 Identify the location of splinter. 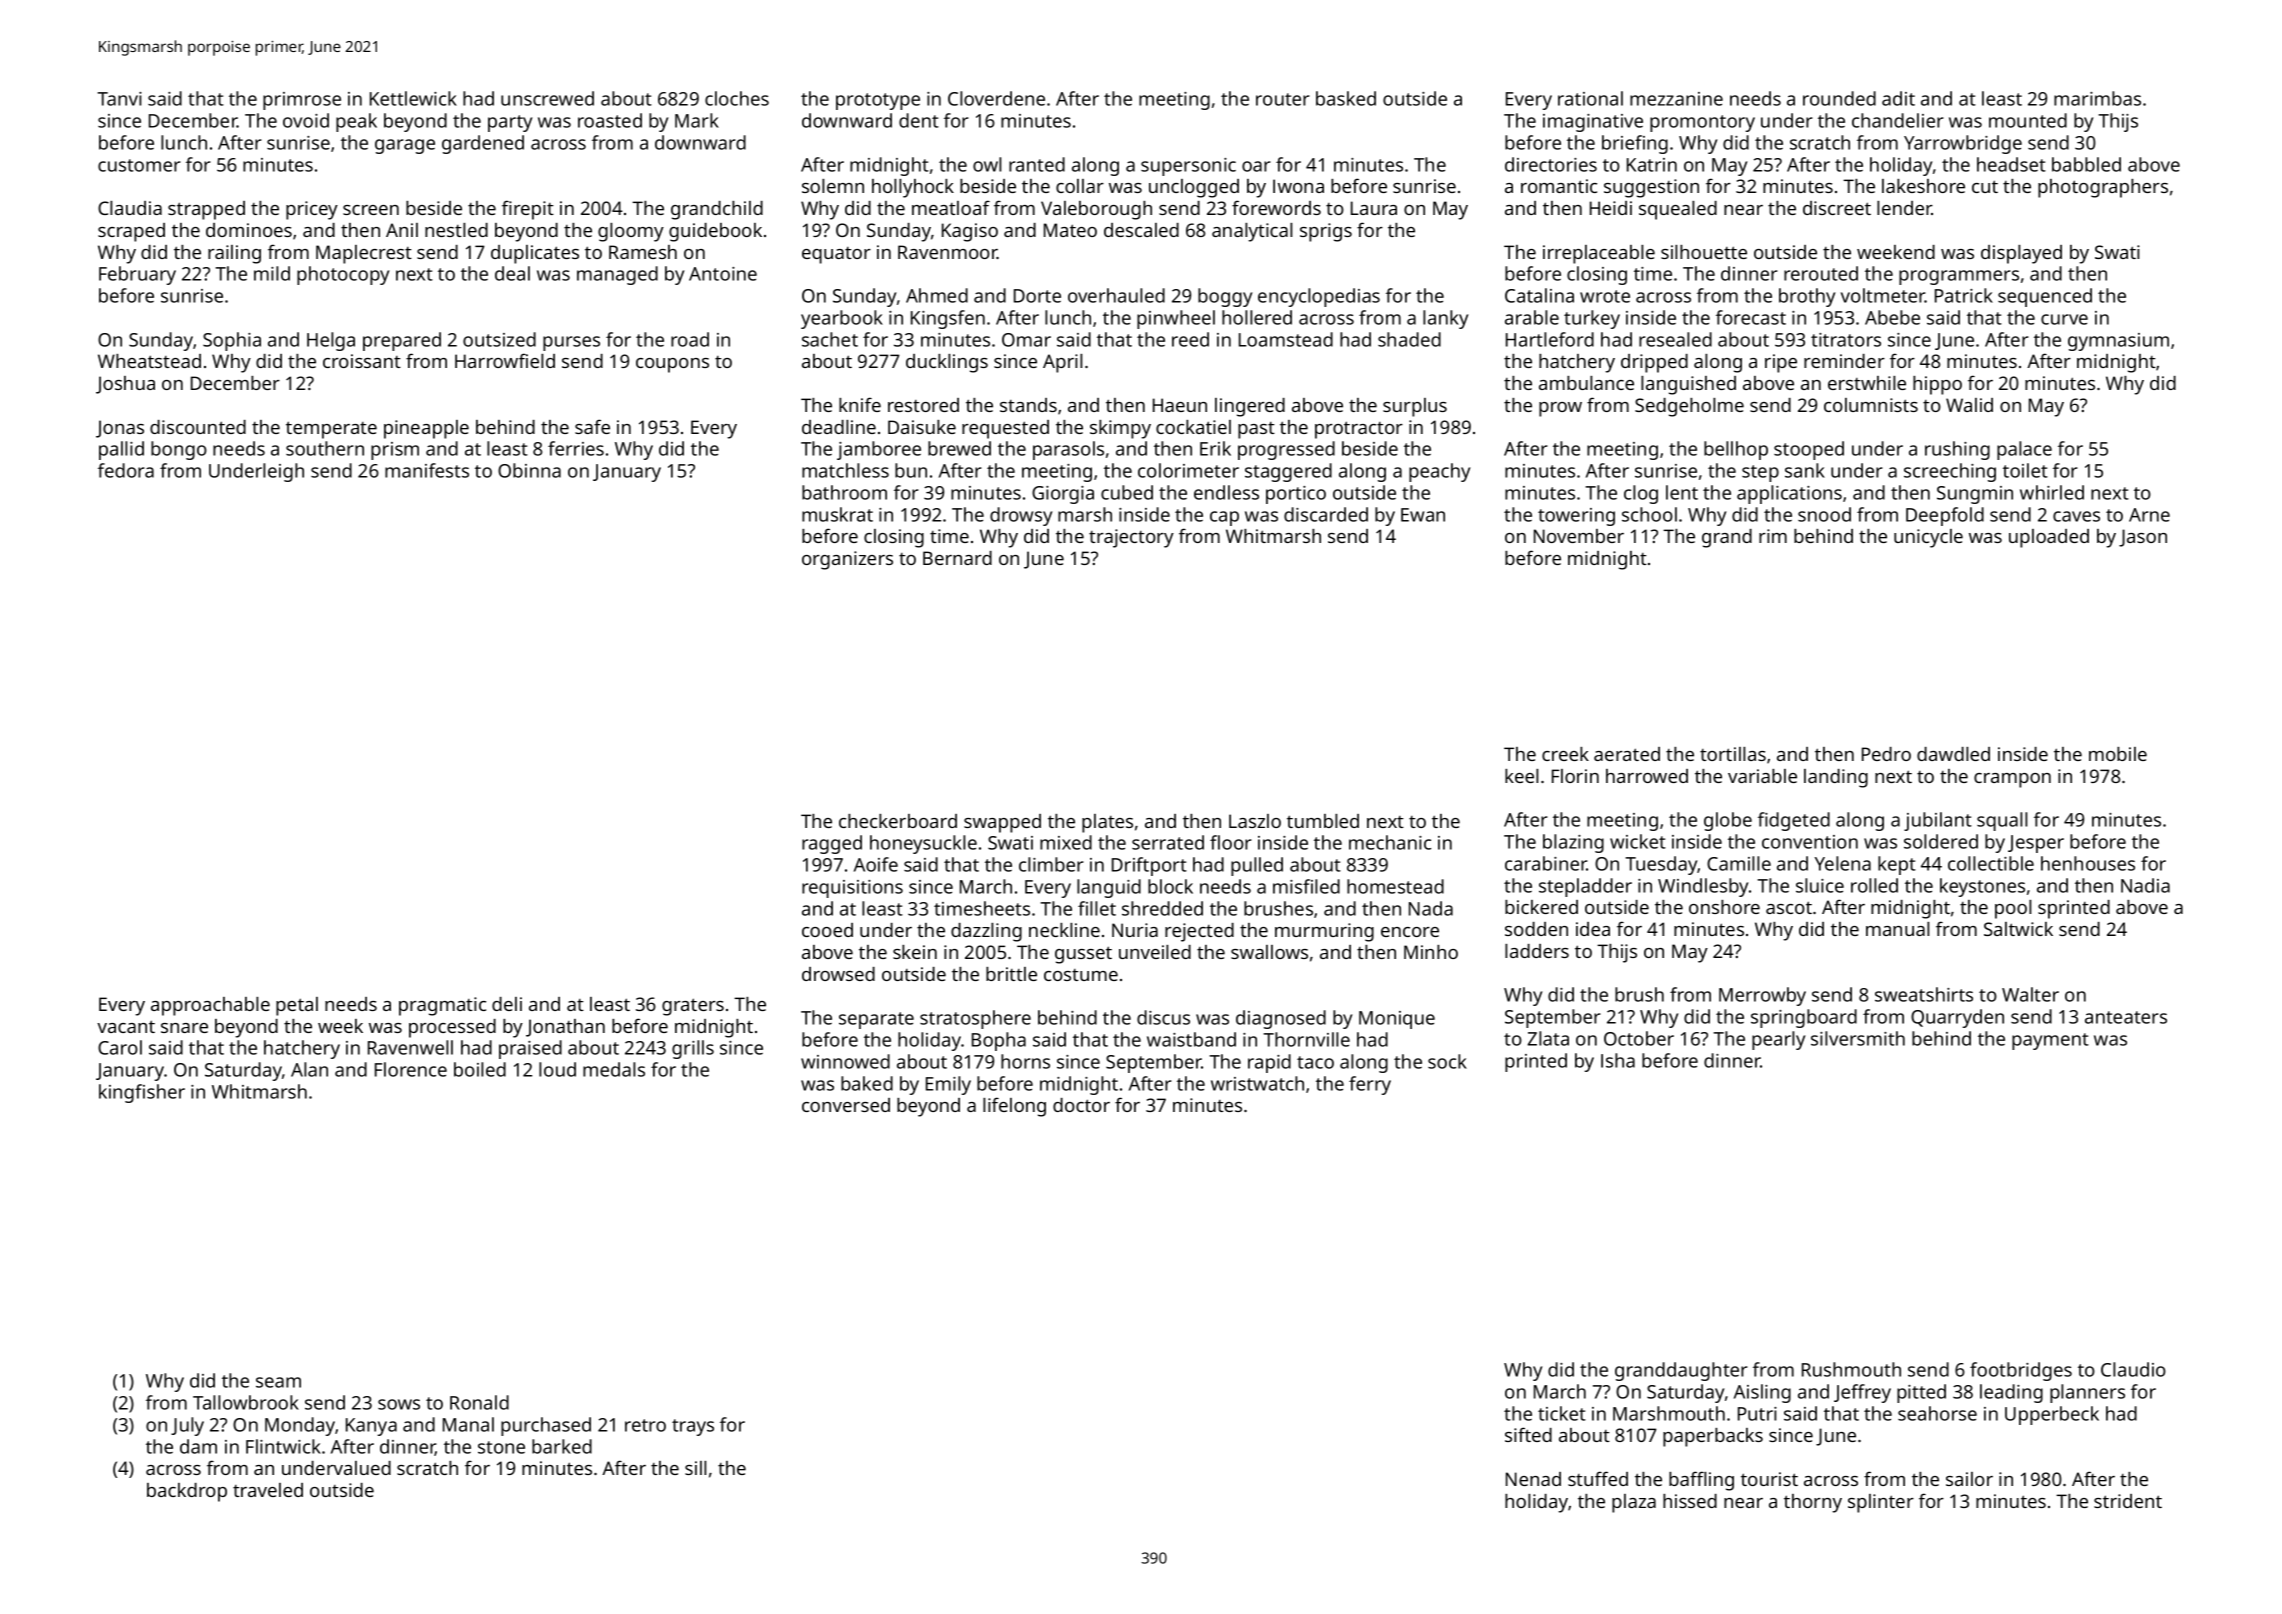
(1881, 1503).
